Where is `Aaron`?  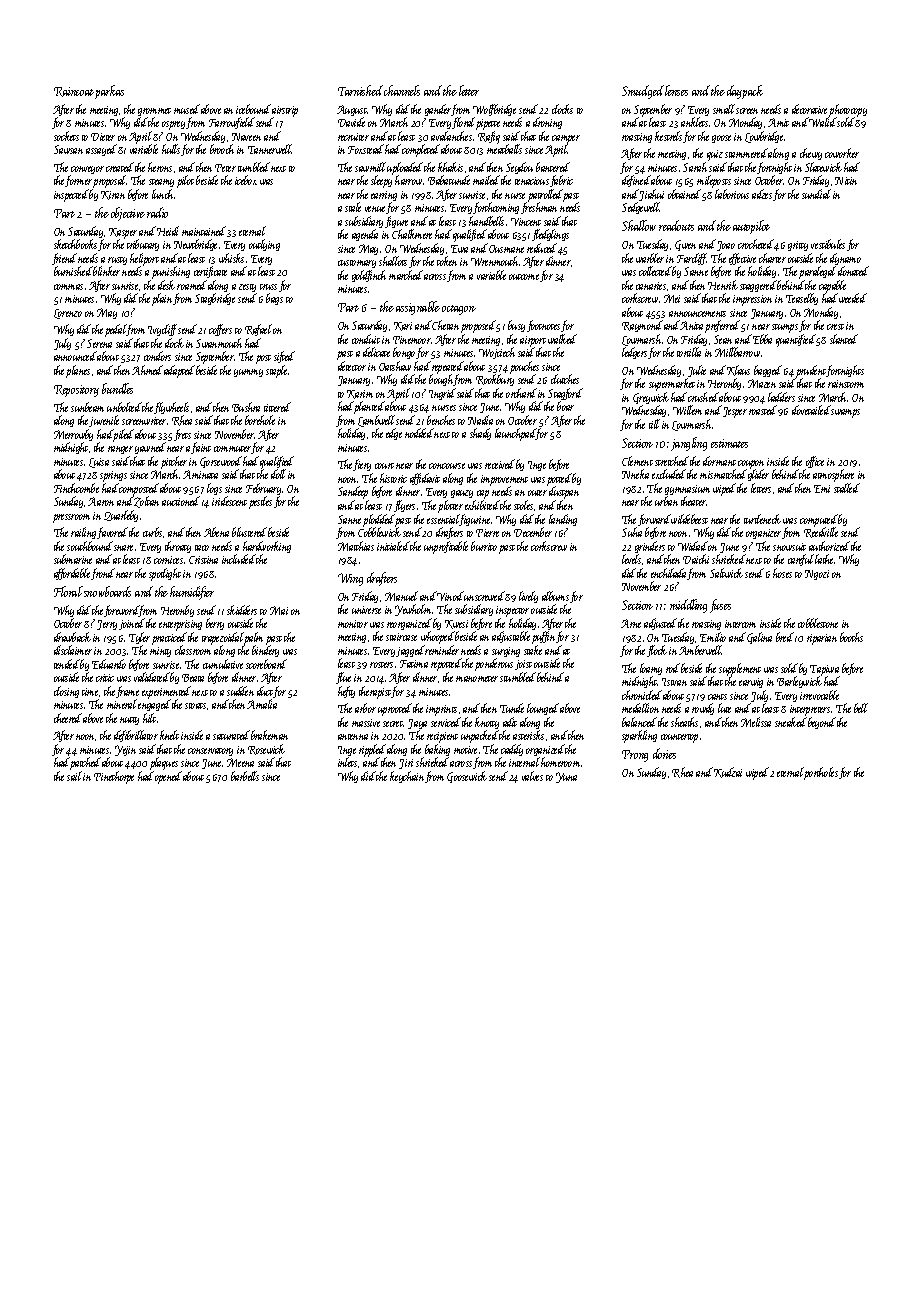 Aaron is located at coordinates (101, 501).
